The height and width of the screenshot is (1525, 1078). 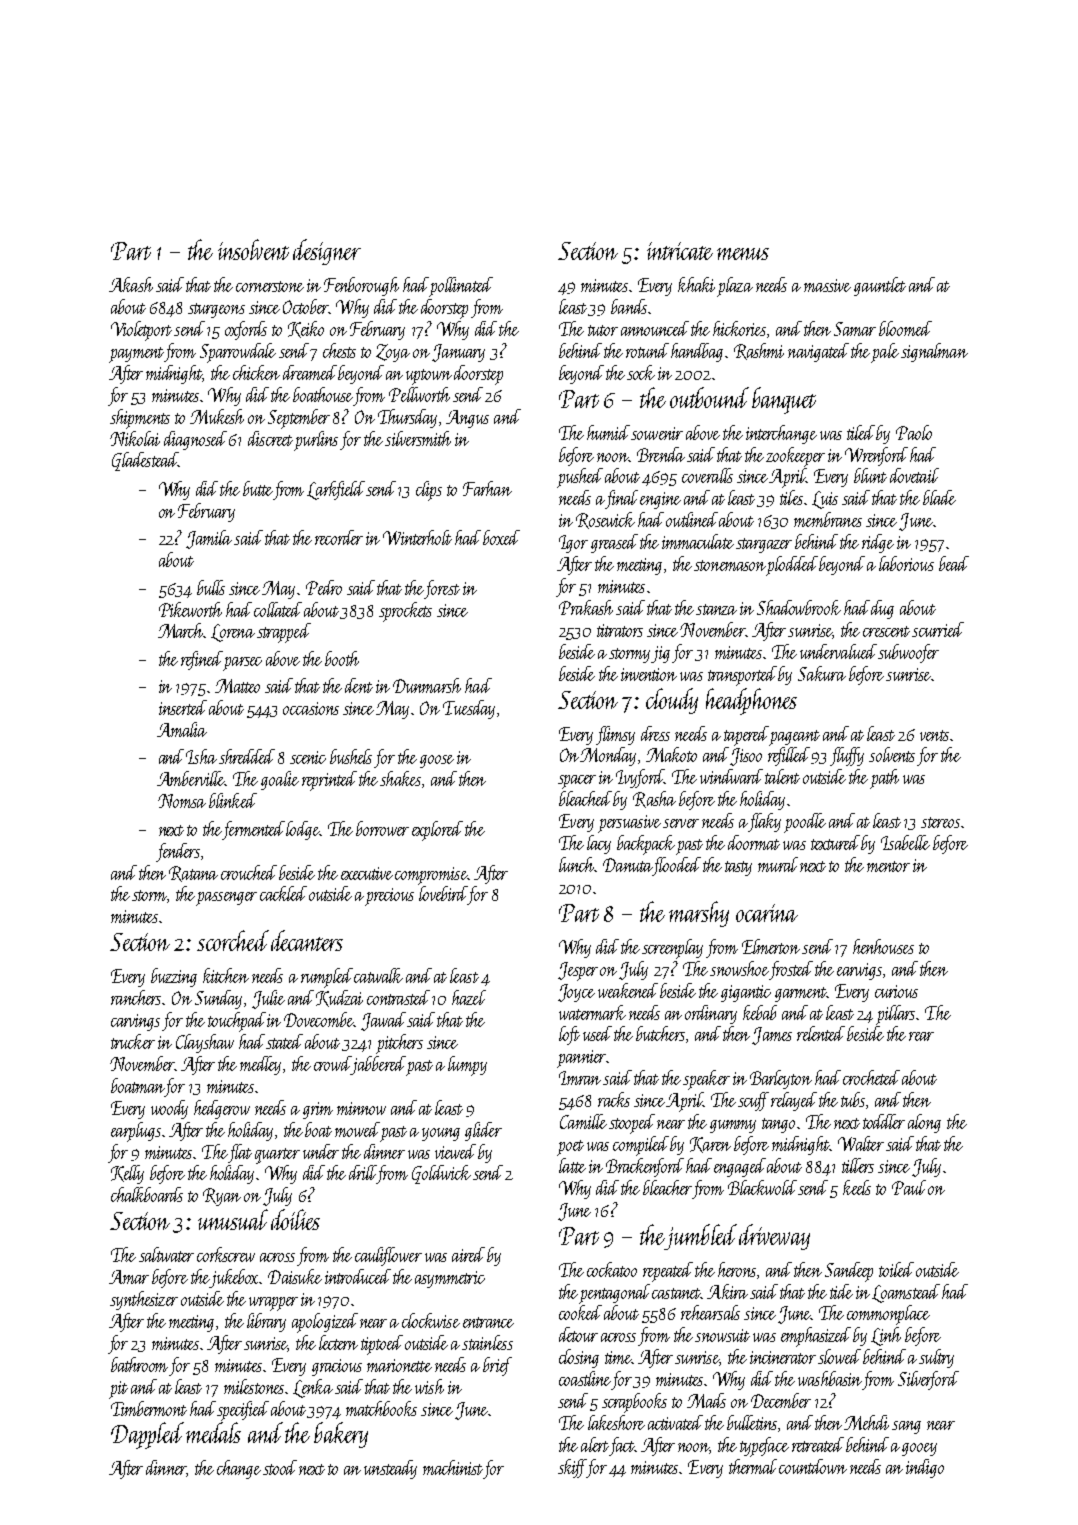 What do you see at coordinates (620, 630) in the screenshot?
I see `titrators` at bounding box center [620, 630].
